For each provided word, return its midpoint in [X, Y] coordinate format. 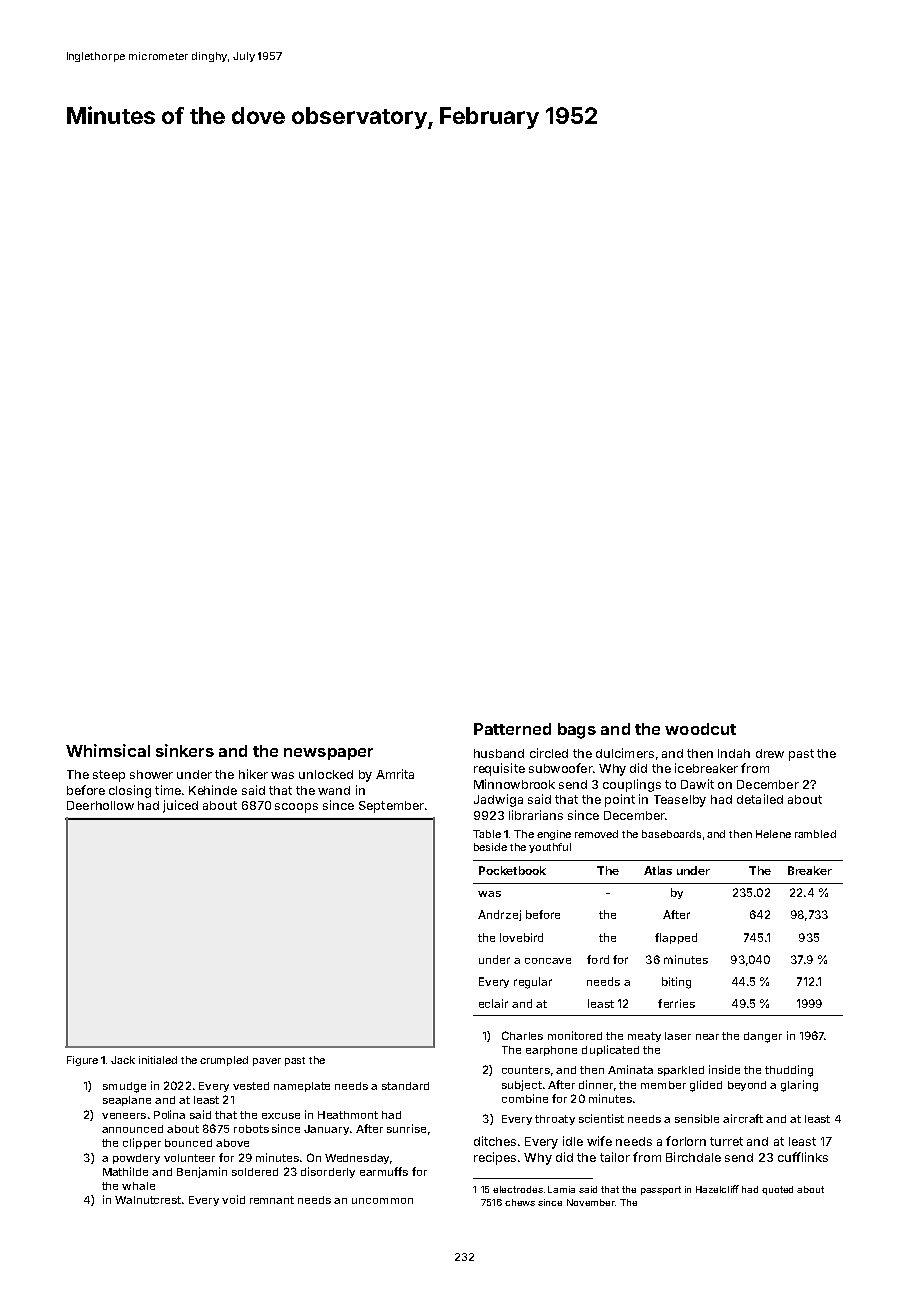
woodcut [700, 729]
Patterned [512, 729]
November [591, 1202]
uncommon [382, 1201]
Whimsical [108, 750]
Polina [169, 1114]
